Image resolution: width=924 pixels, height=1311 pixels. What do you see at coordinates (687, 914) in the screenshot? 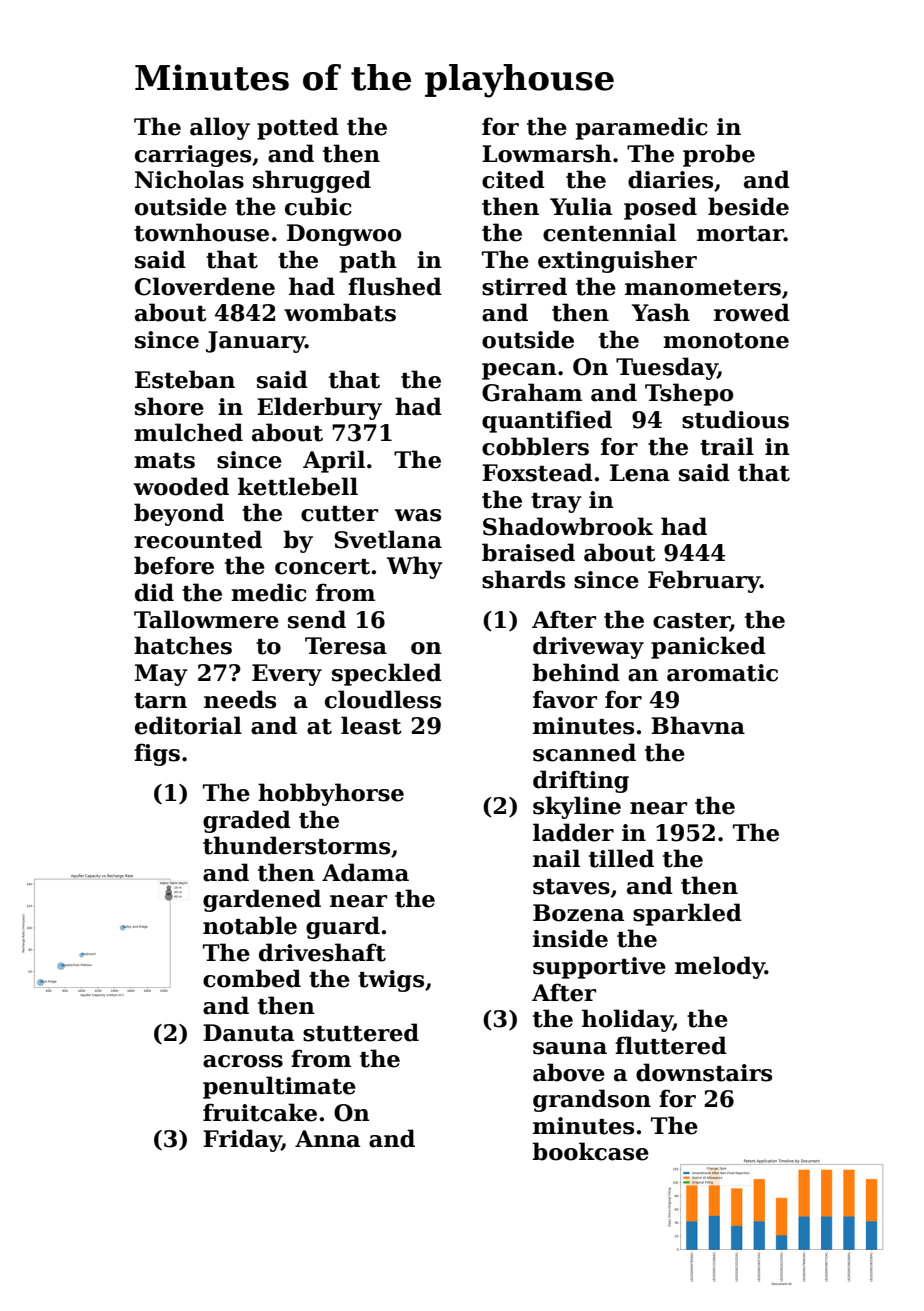
I see `sparkled` at bounding box center [687, 914].
